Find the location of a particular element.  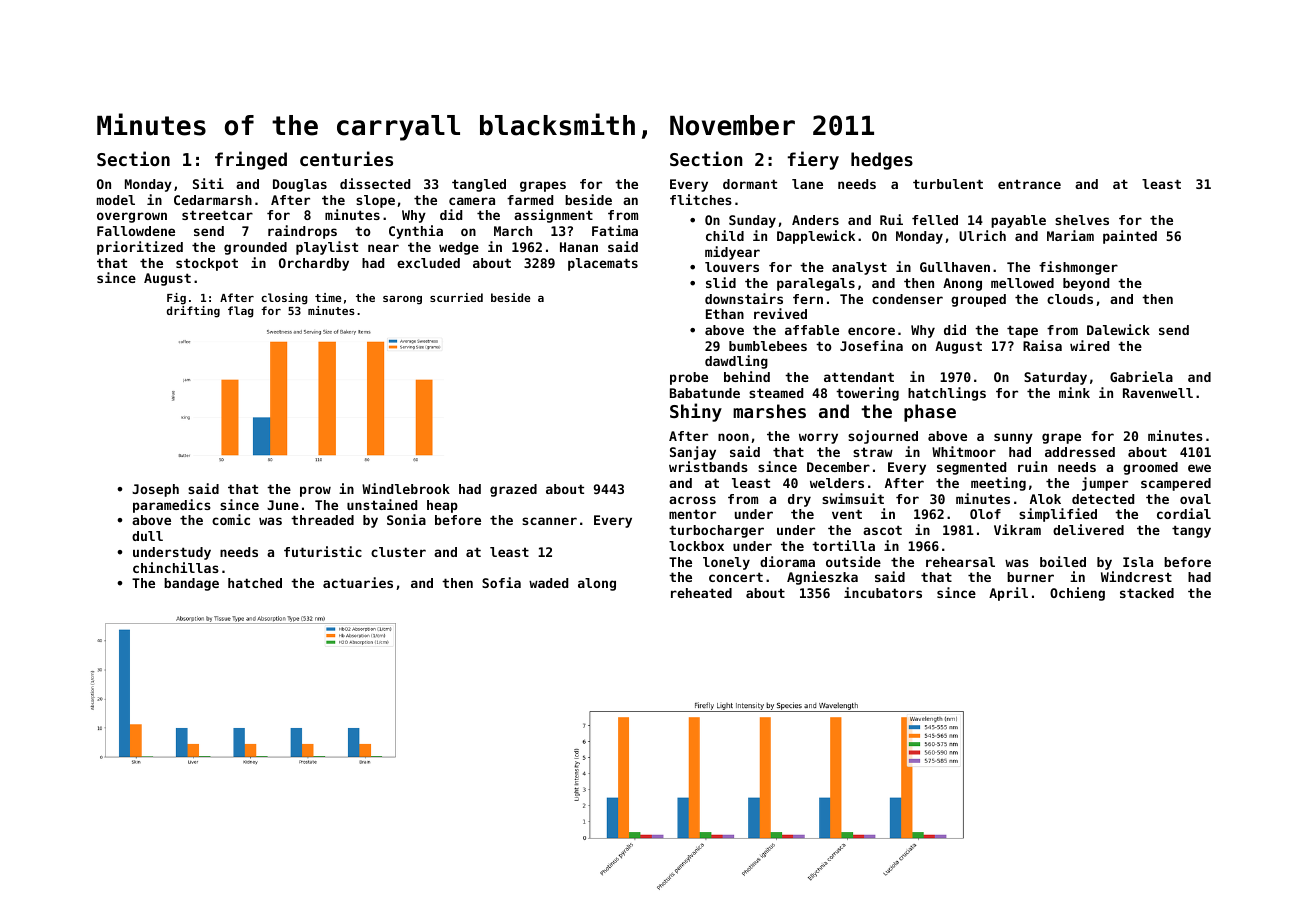

dormant is located at coordinates (750, 184).
